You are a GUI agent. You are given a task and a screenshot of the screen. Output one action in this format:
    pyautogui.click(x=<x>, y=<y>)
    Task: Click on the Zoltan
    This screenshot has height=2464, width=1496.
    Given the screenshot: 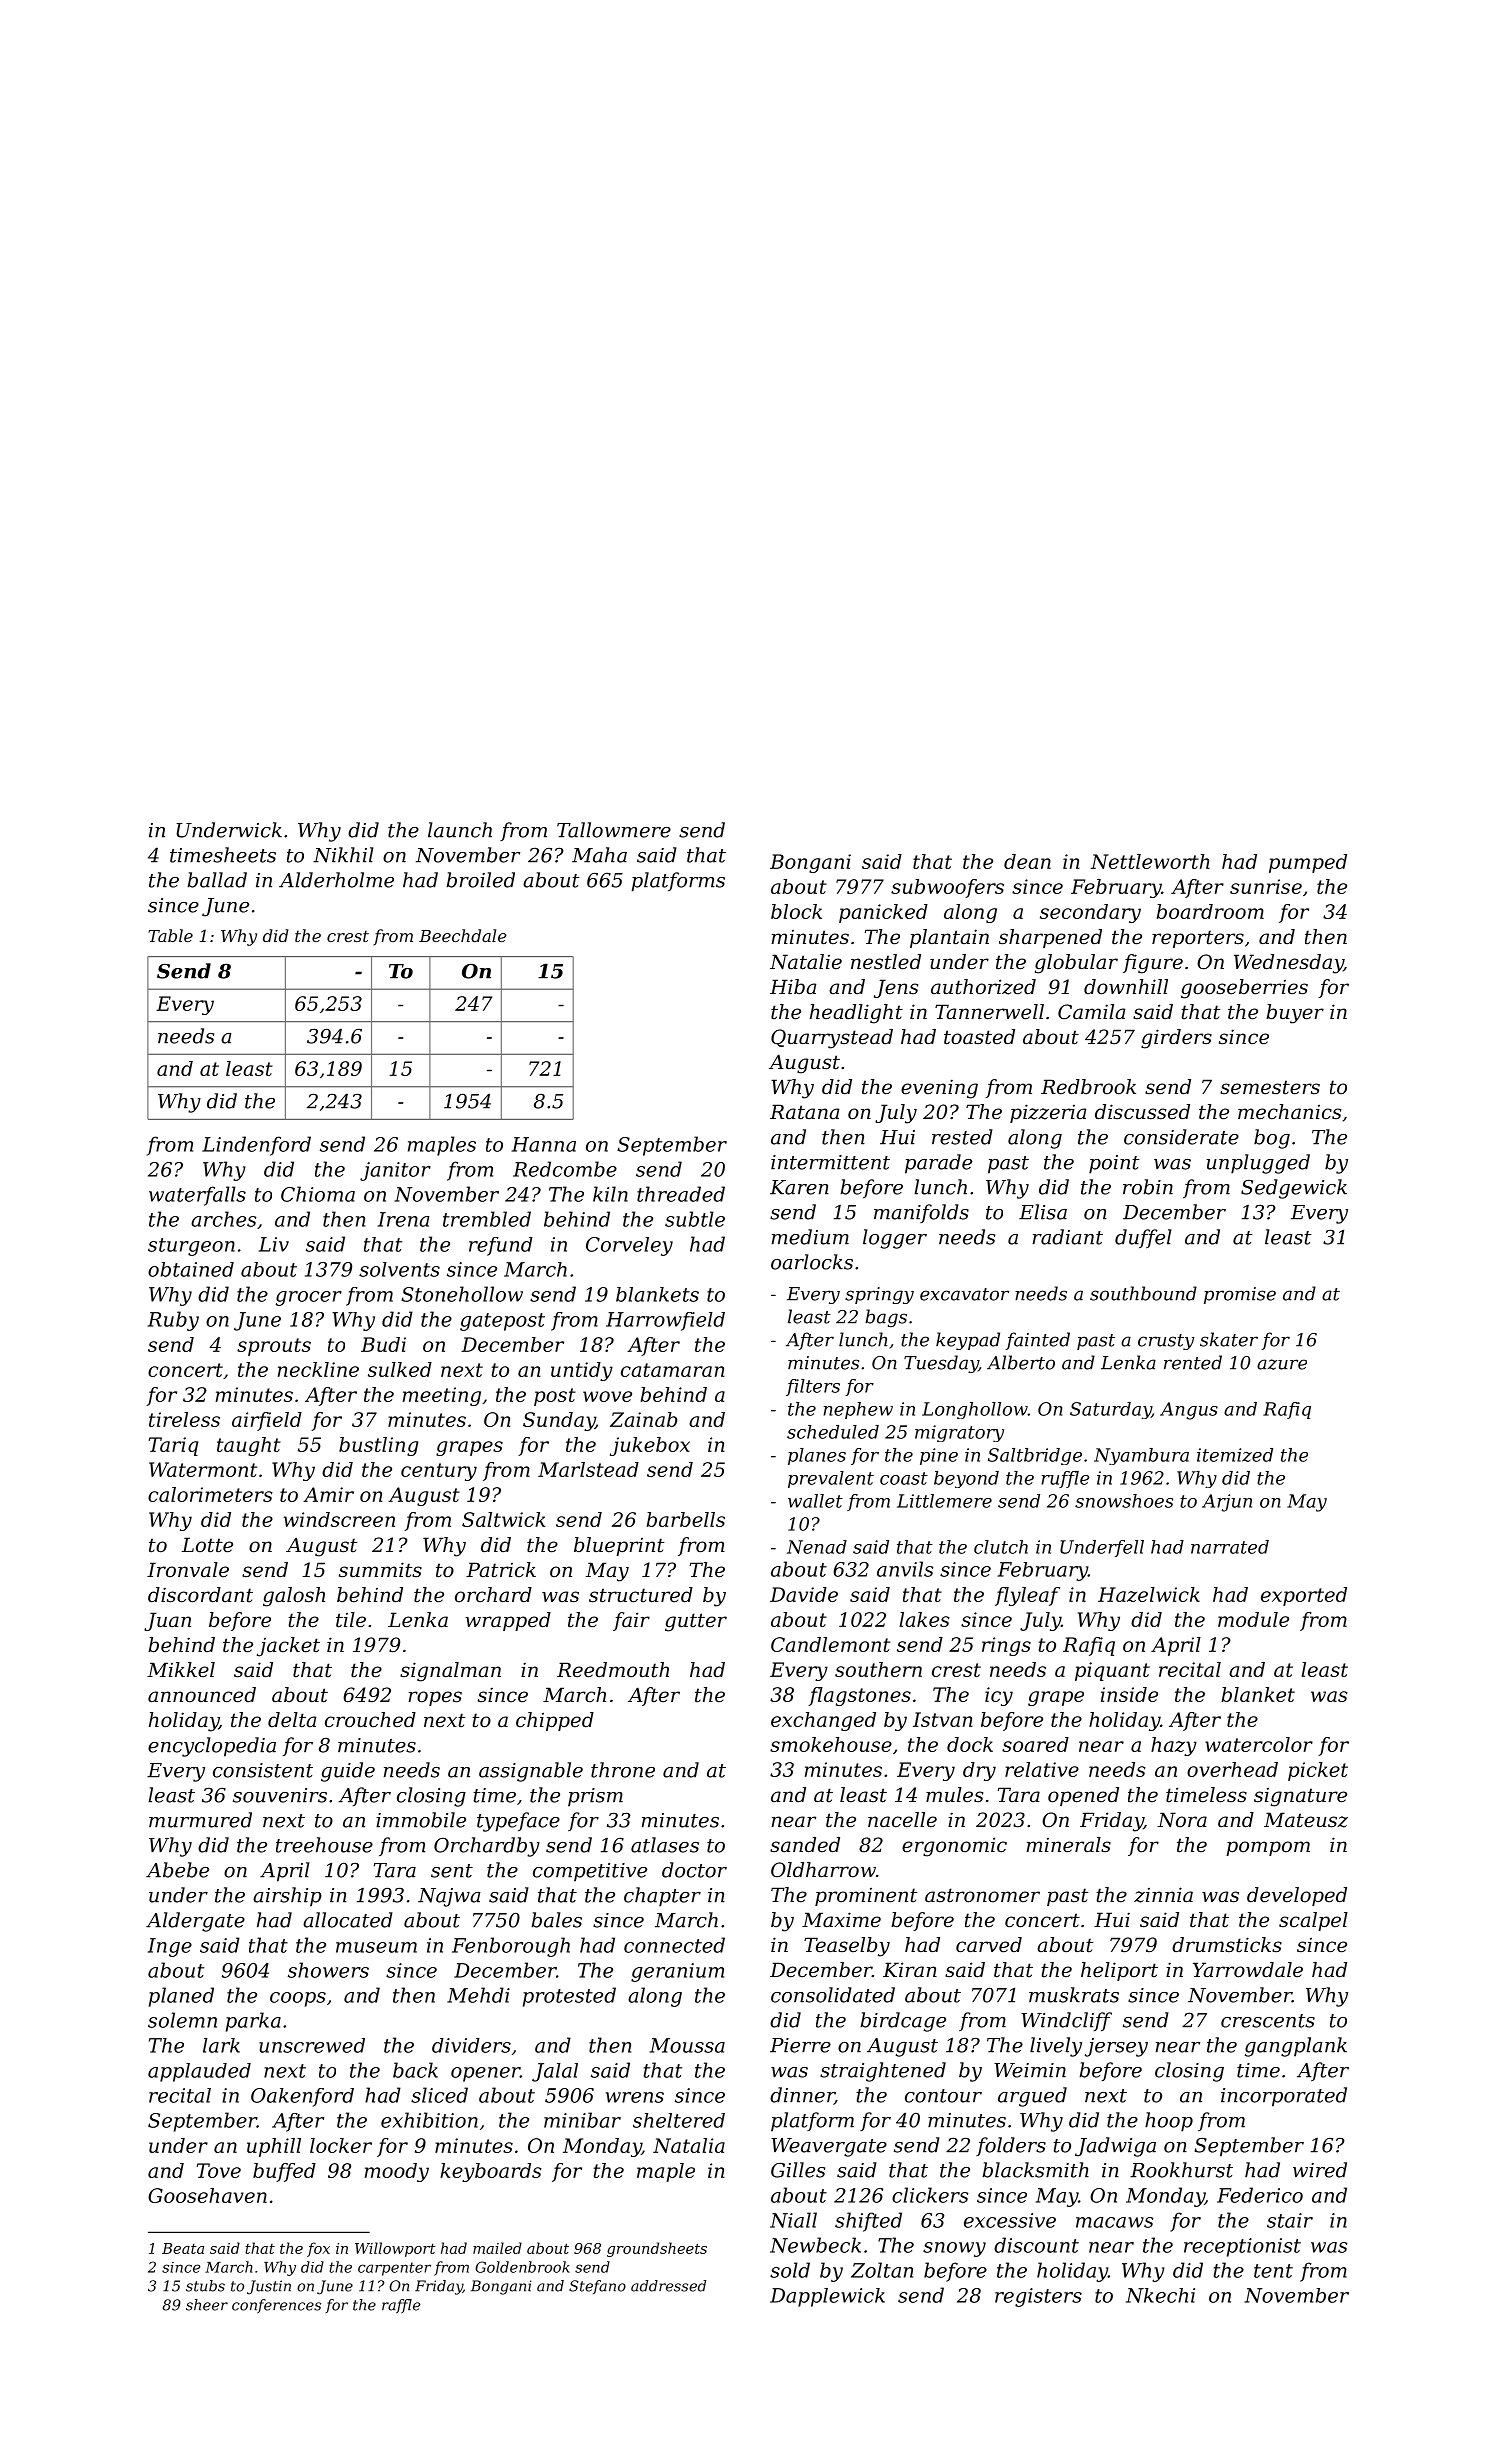 What is the action you would take?
    pyautogui.click(x=882, y=2270)
